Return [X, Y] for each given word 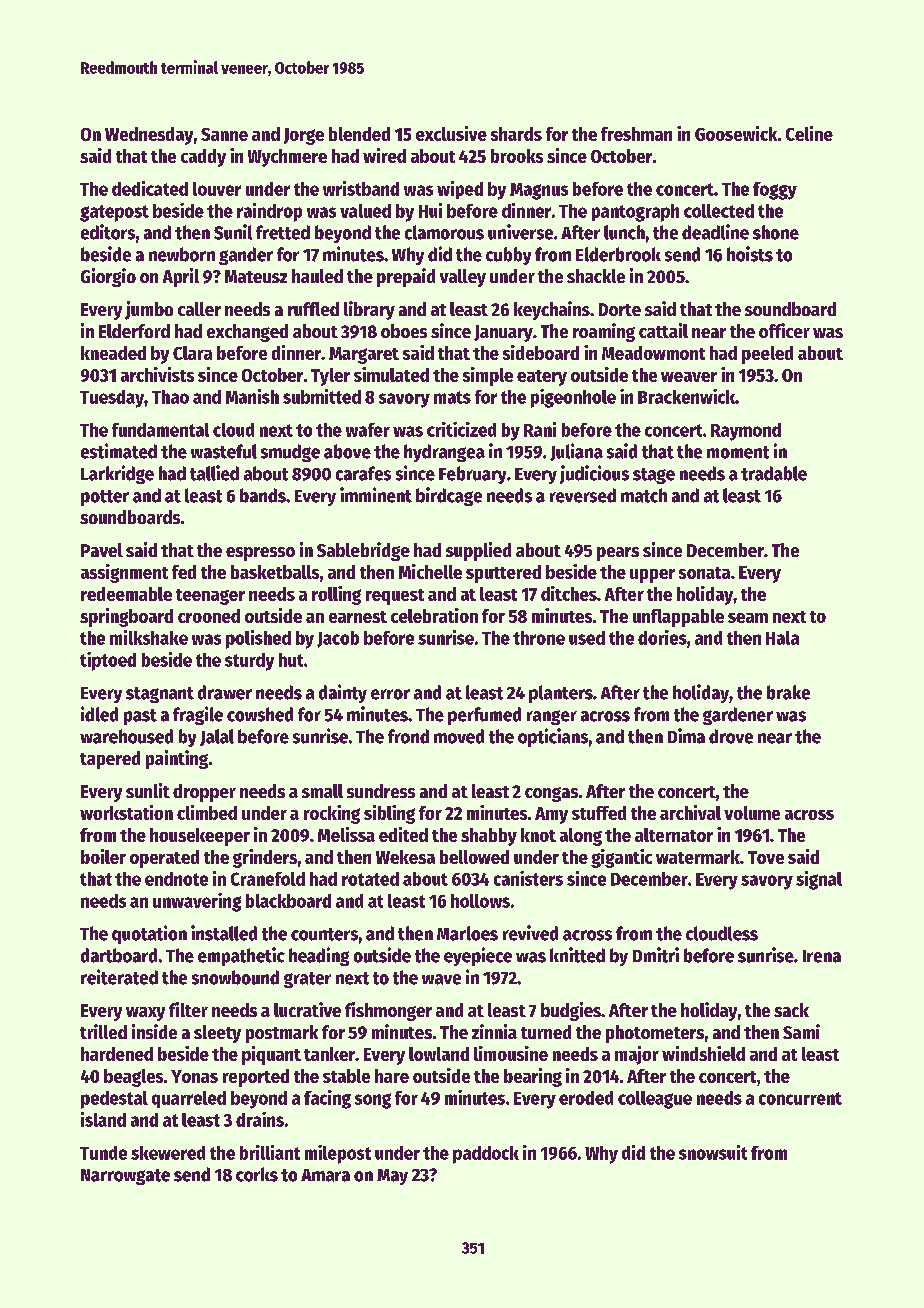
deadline [715, 232]
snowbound [235, 977]
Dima [686, 736]
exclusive [451, 133]
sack [791, 1010]
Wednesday [149, 136]
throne [539, 638]
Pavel [102, 550]
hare [392, 1076]
